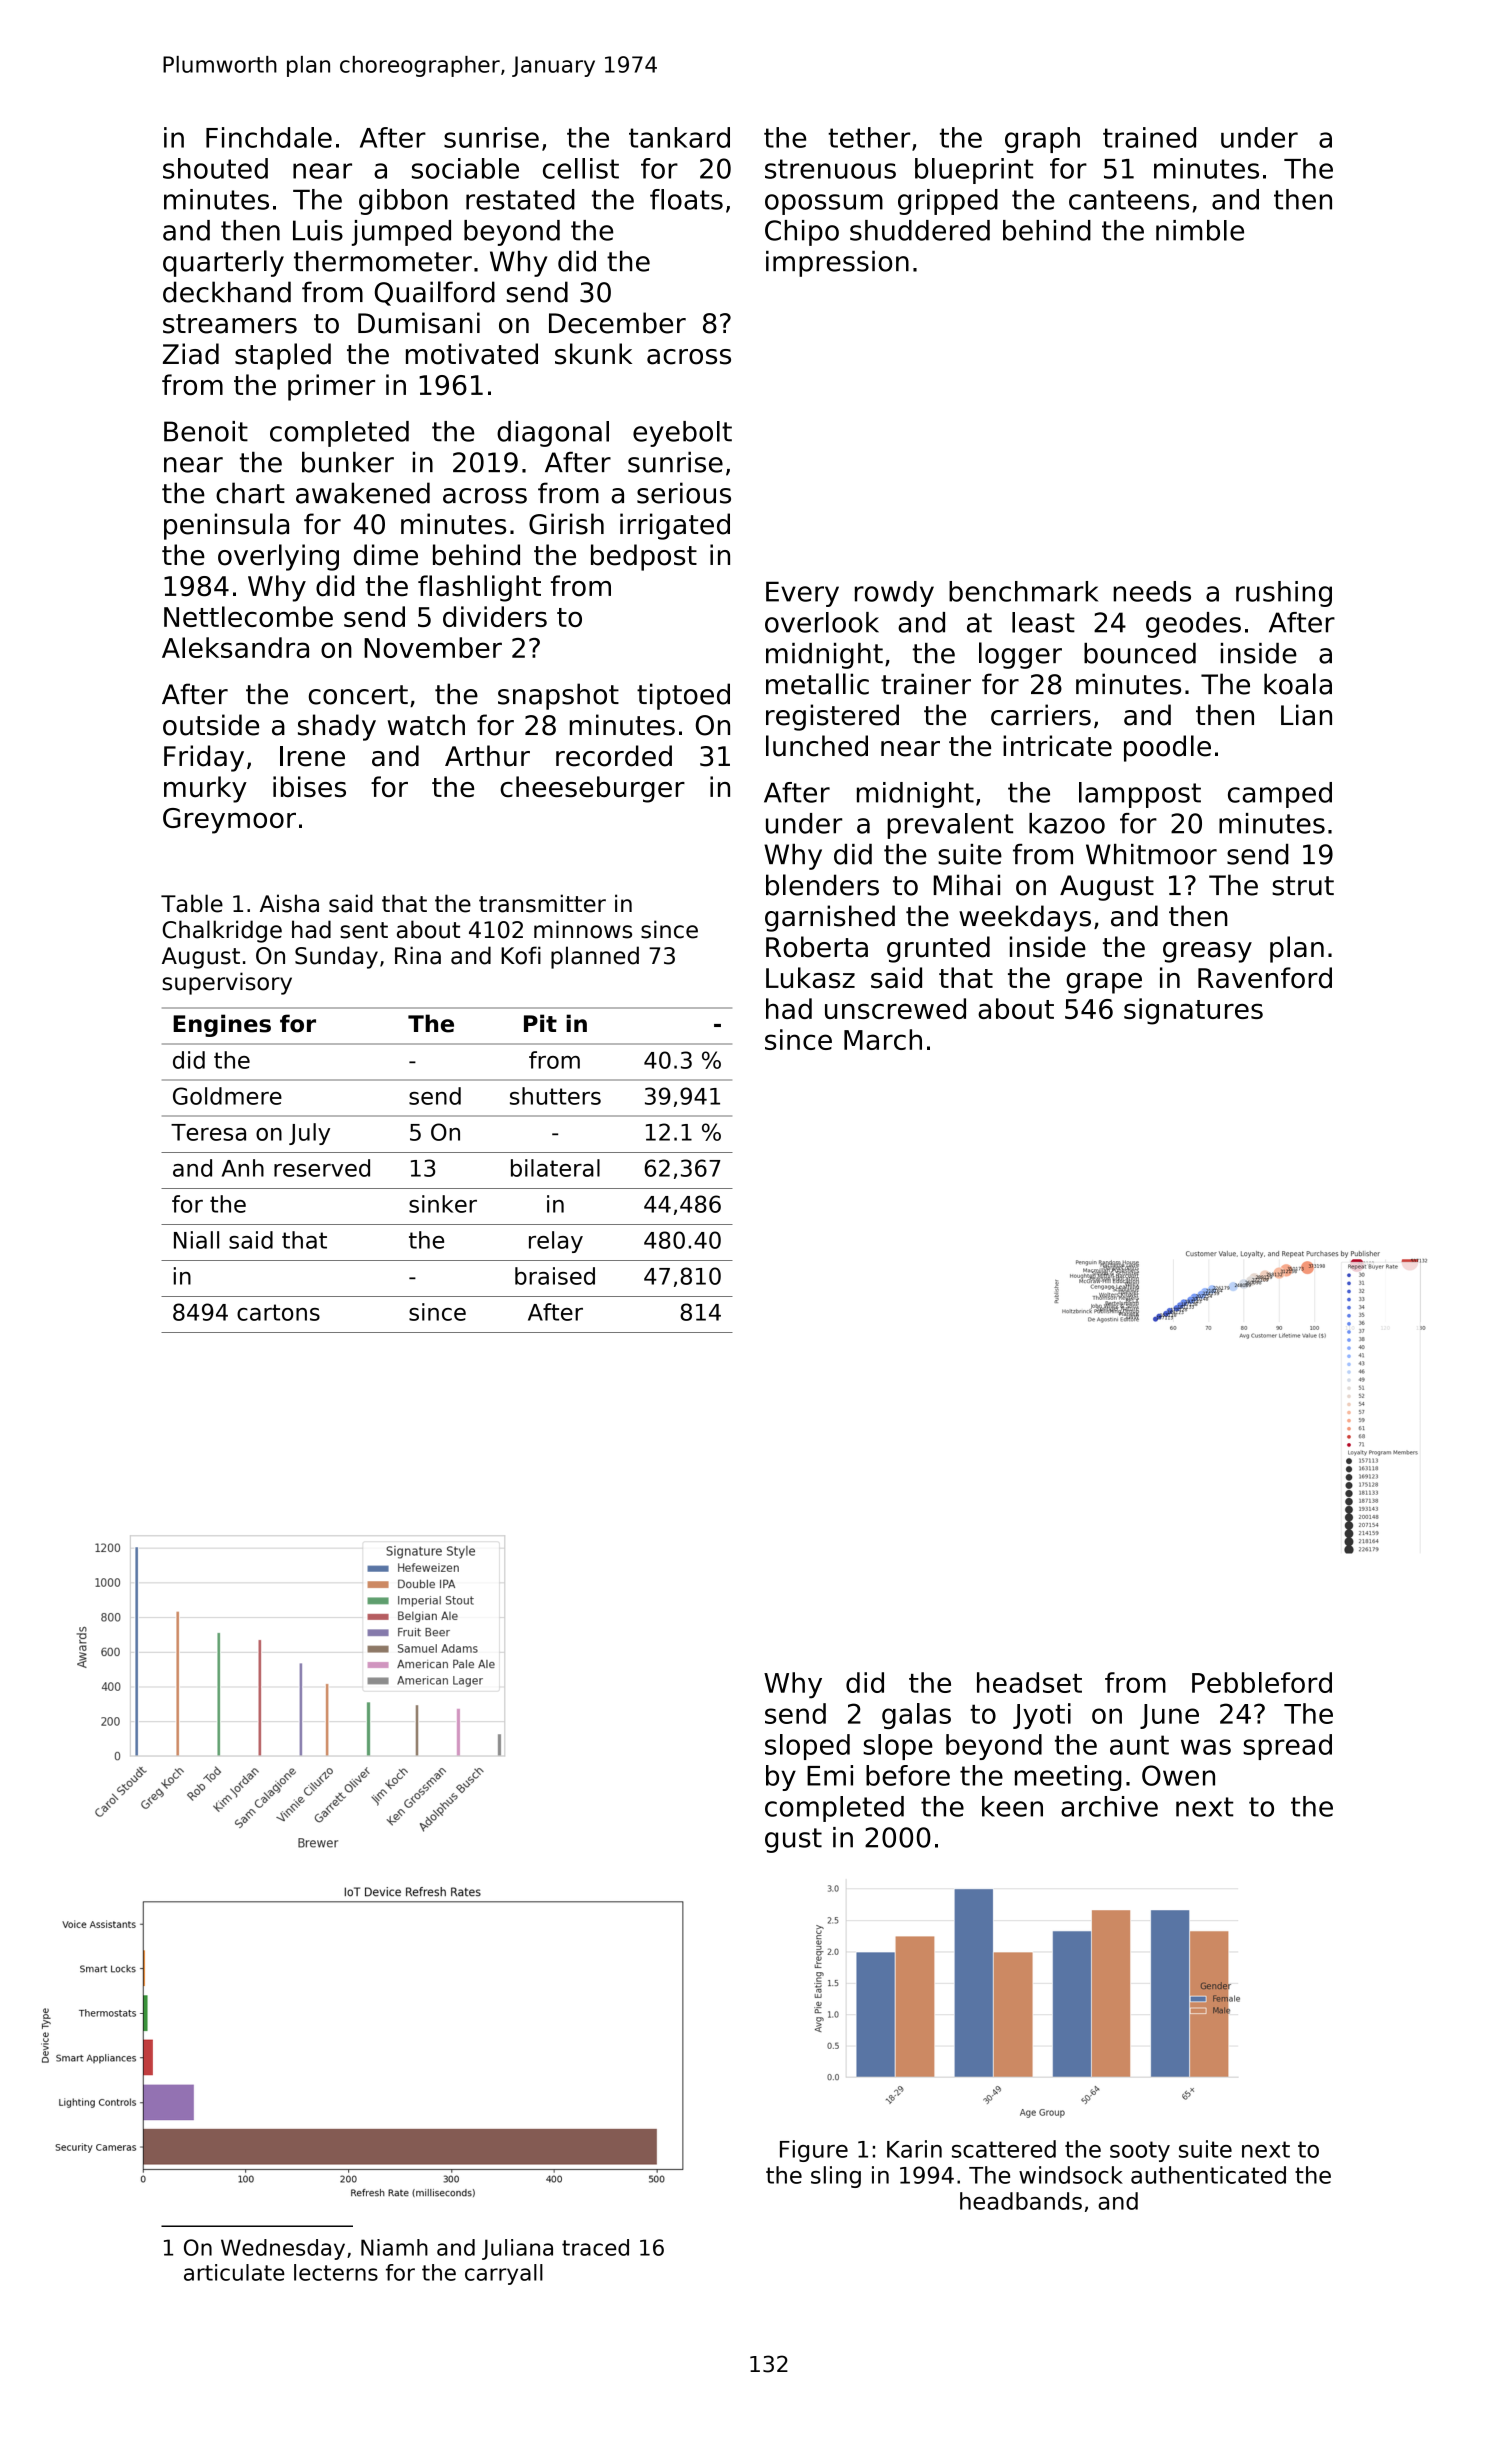  I want to click on shuddered, so click(920, 230).
